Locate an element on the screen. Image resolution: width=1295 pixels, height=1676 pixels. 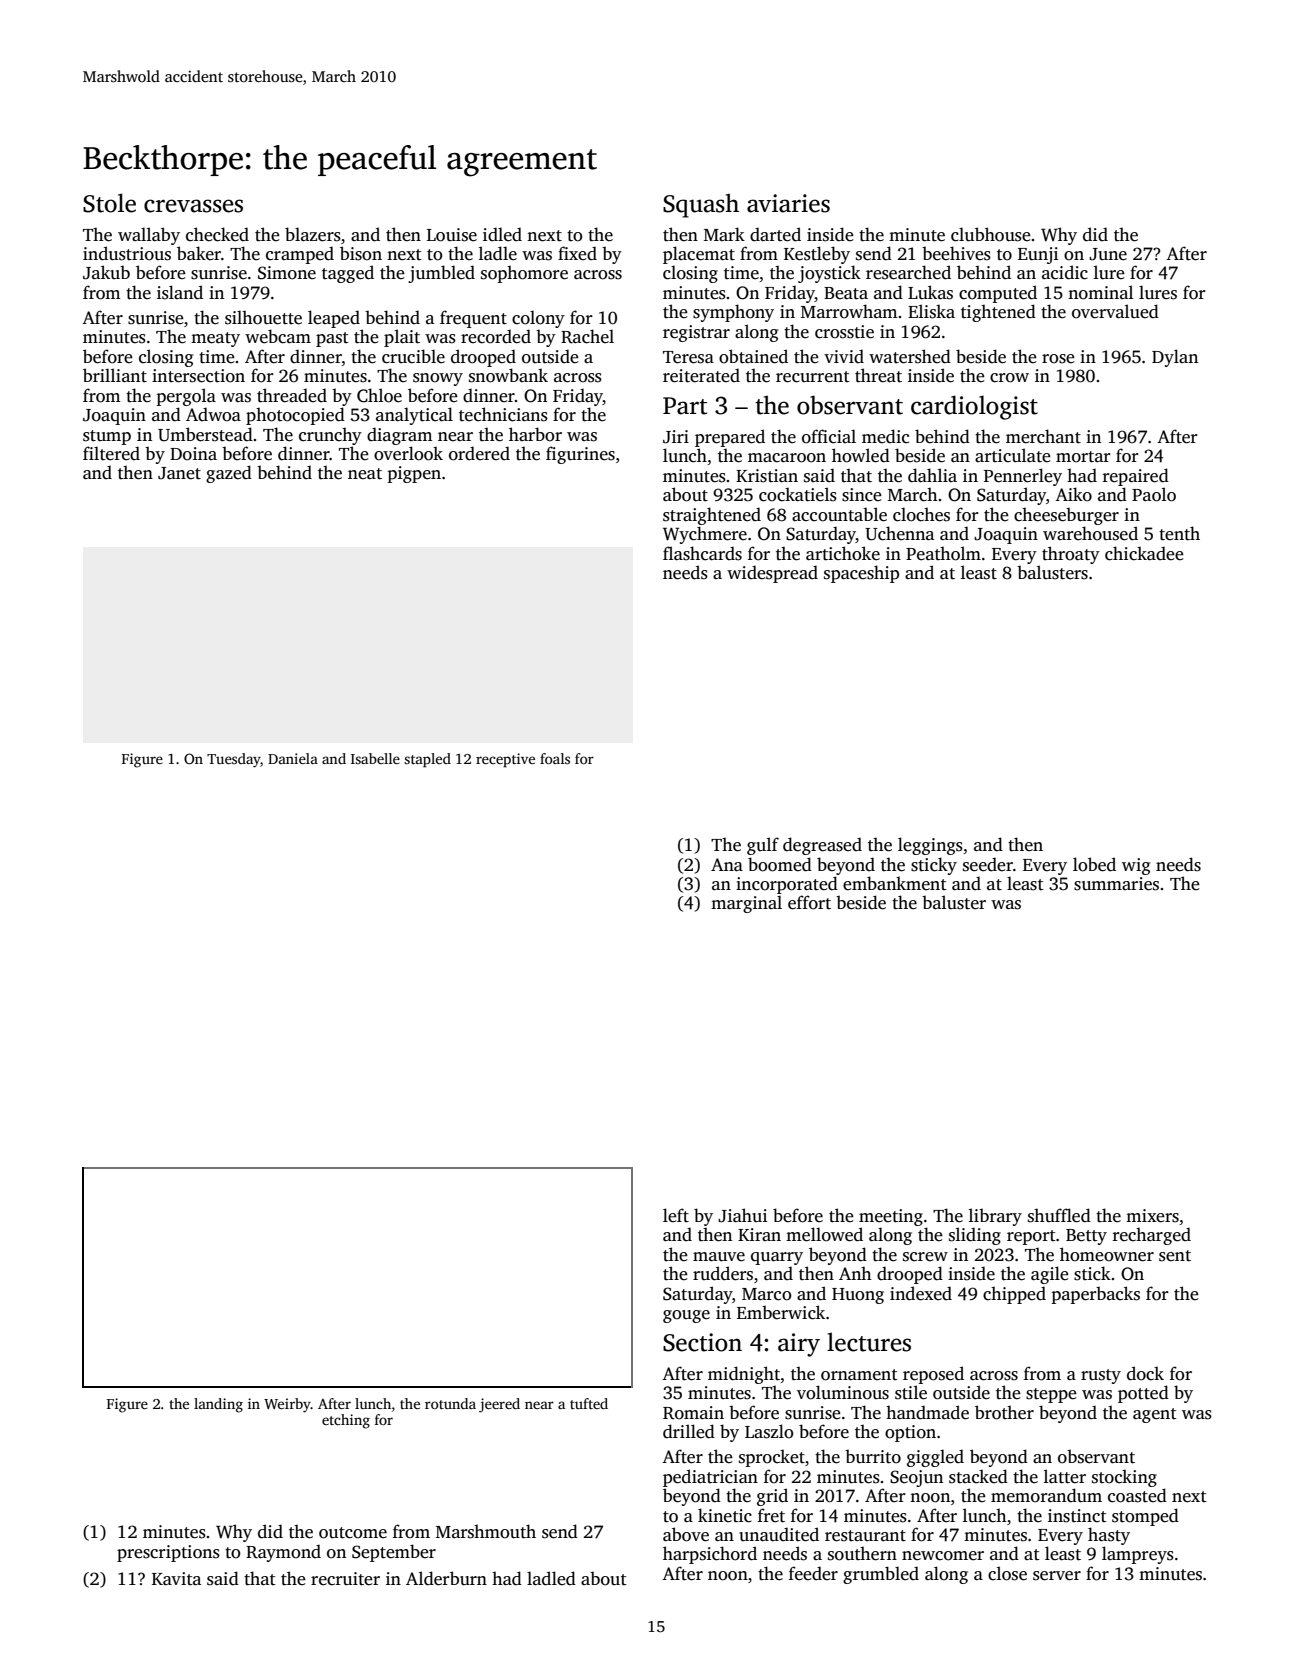
Isabelle is located at coordinates (375, 758).
